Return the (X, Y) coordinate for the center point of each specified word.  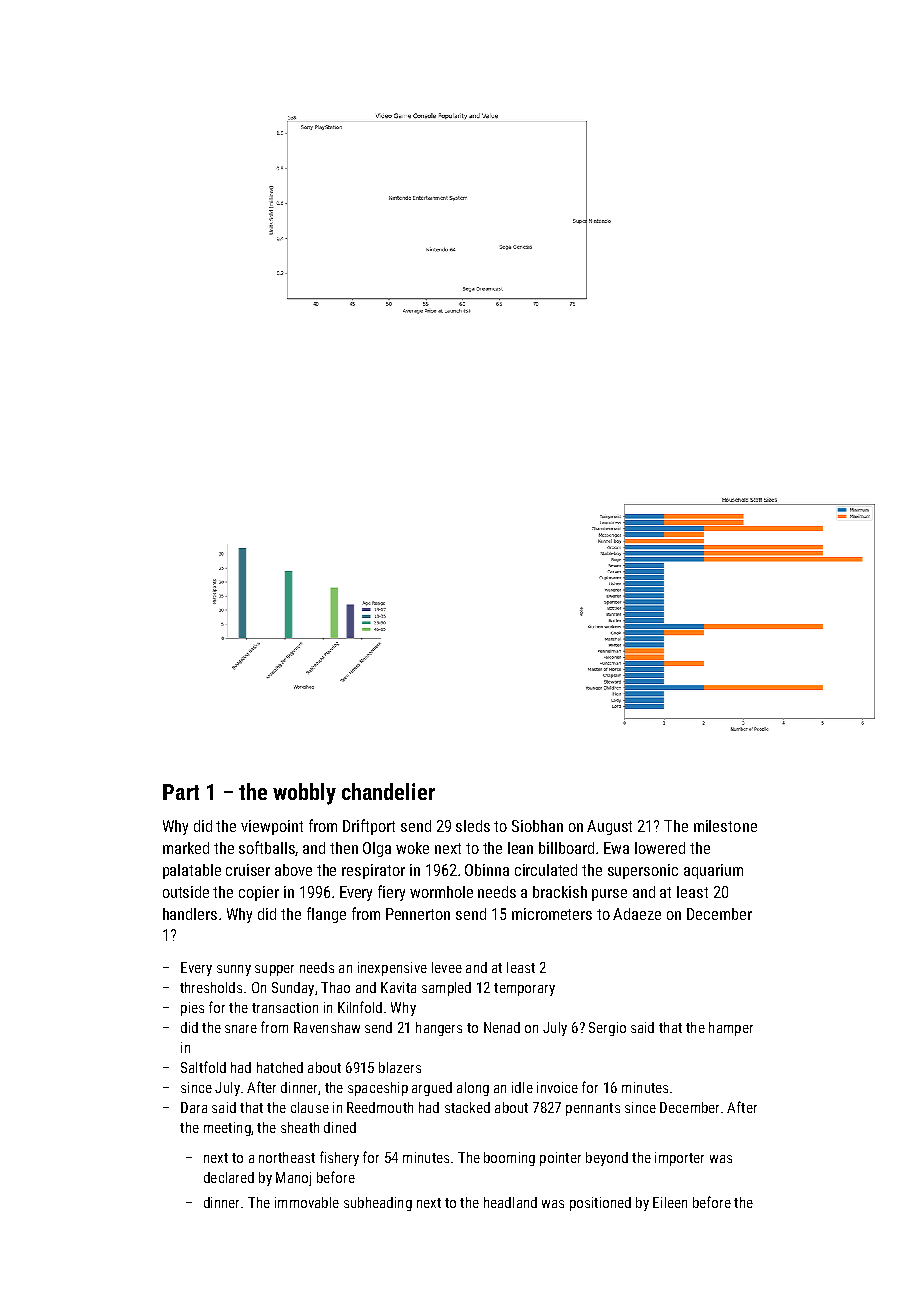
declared (229, 1177)
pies (192, 1009)
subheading (378, 1204)
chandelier (388, 791)
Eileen (670, 1202)
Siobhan (537, 826)
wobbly (304, 794)
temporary (524, 989)
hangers (439, 1029)
